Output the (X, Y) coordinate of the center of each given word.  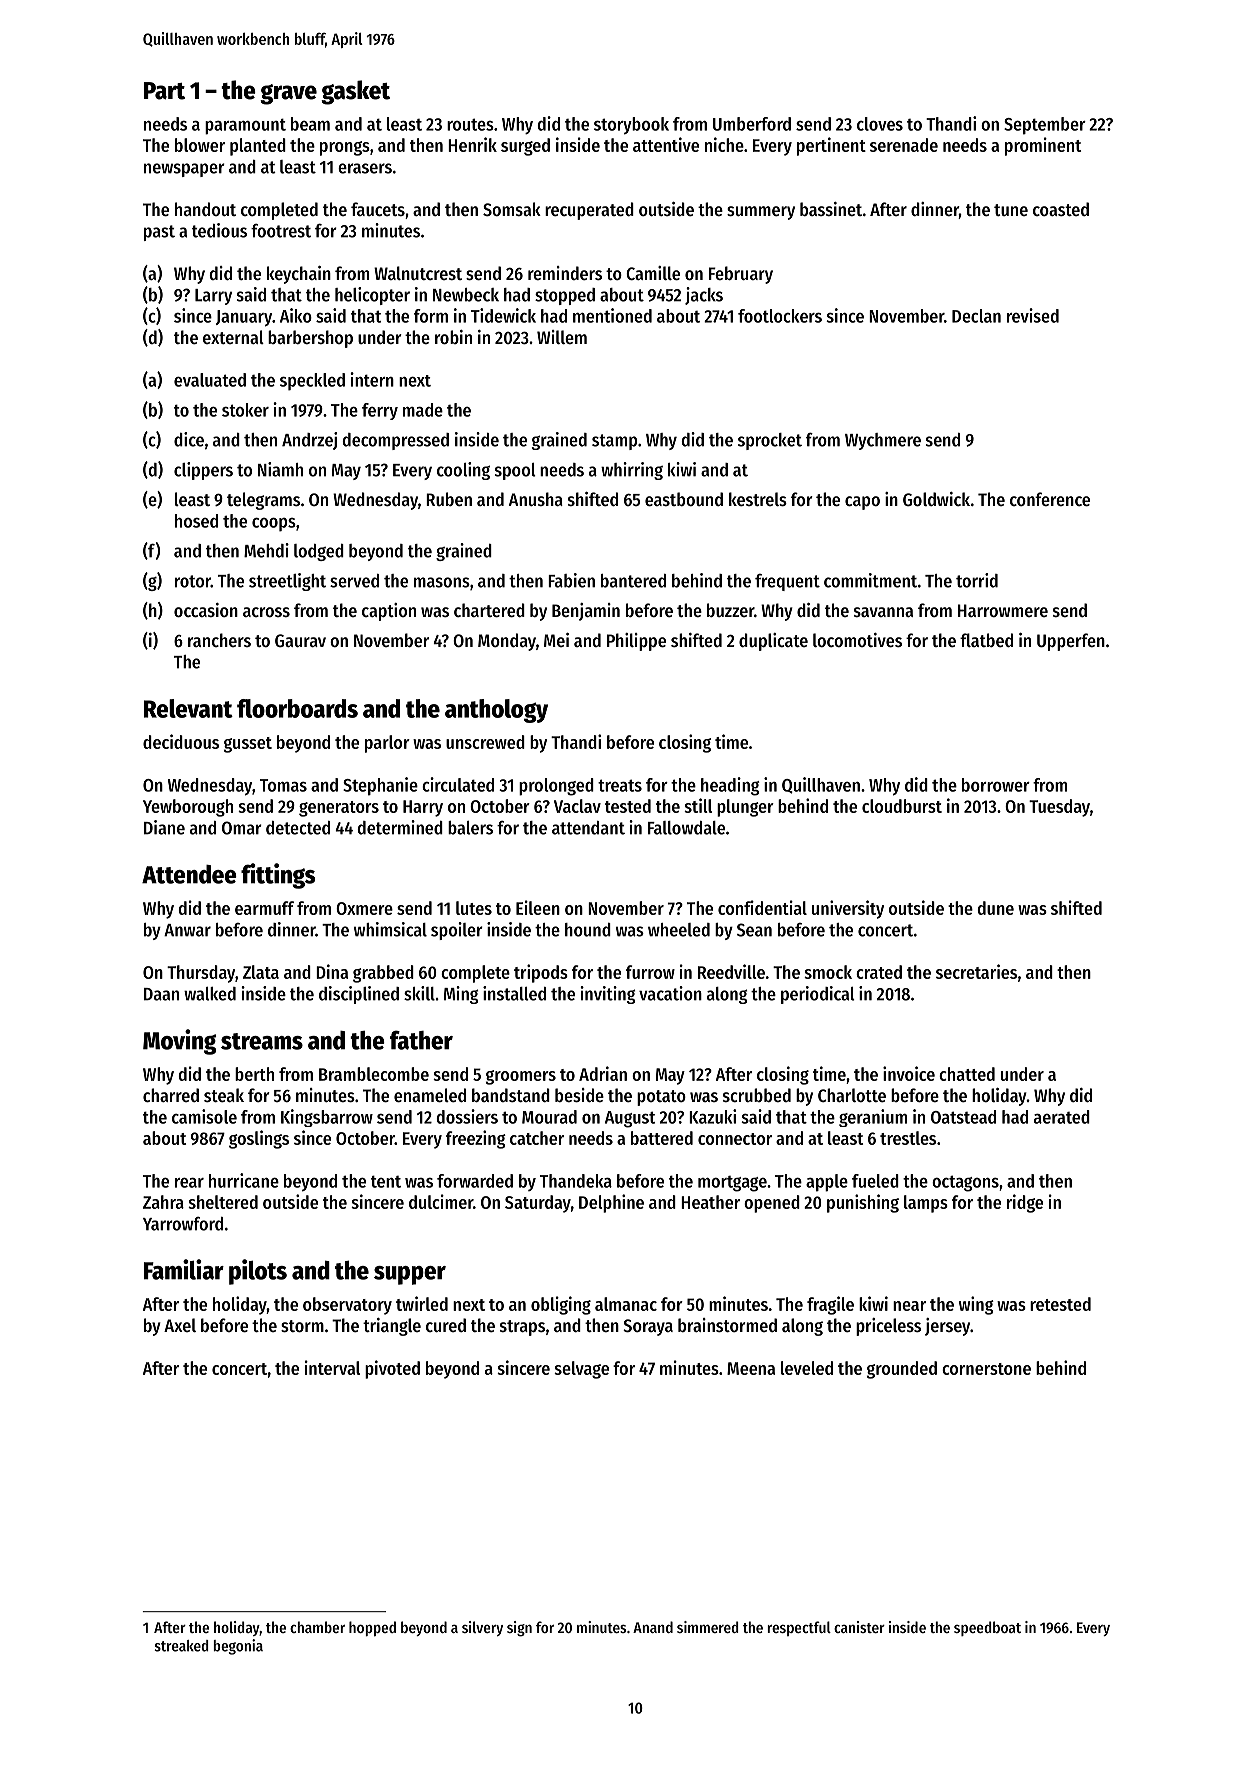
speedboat (987, 1628)
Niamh (280, 469)
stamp (614, 442)
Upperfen (1071, 642)
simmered (708, 1627)
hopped (372, 1629)
